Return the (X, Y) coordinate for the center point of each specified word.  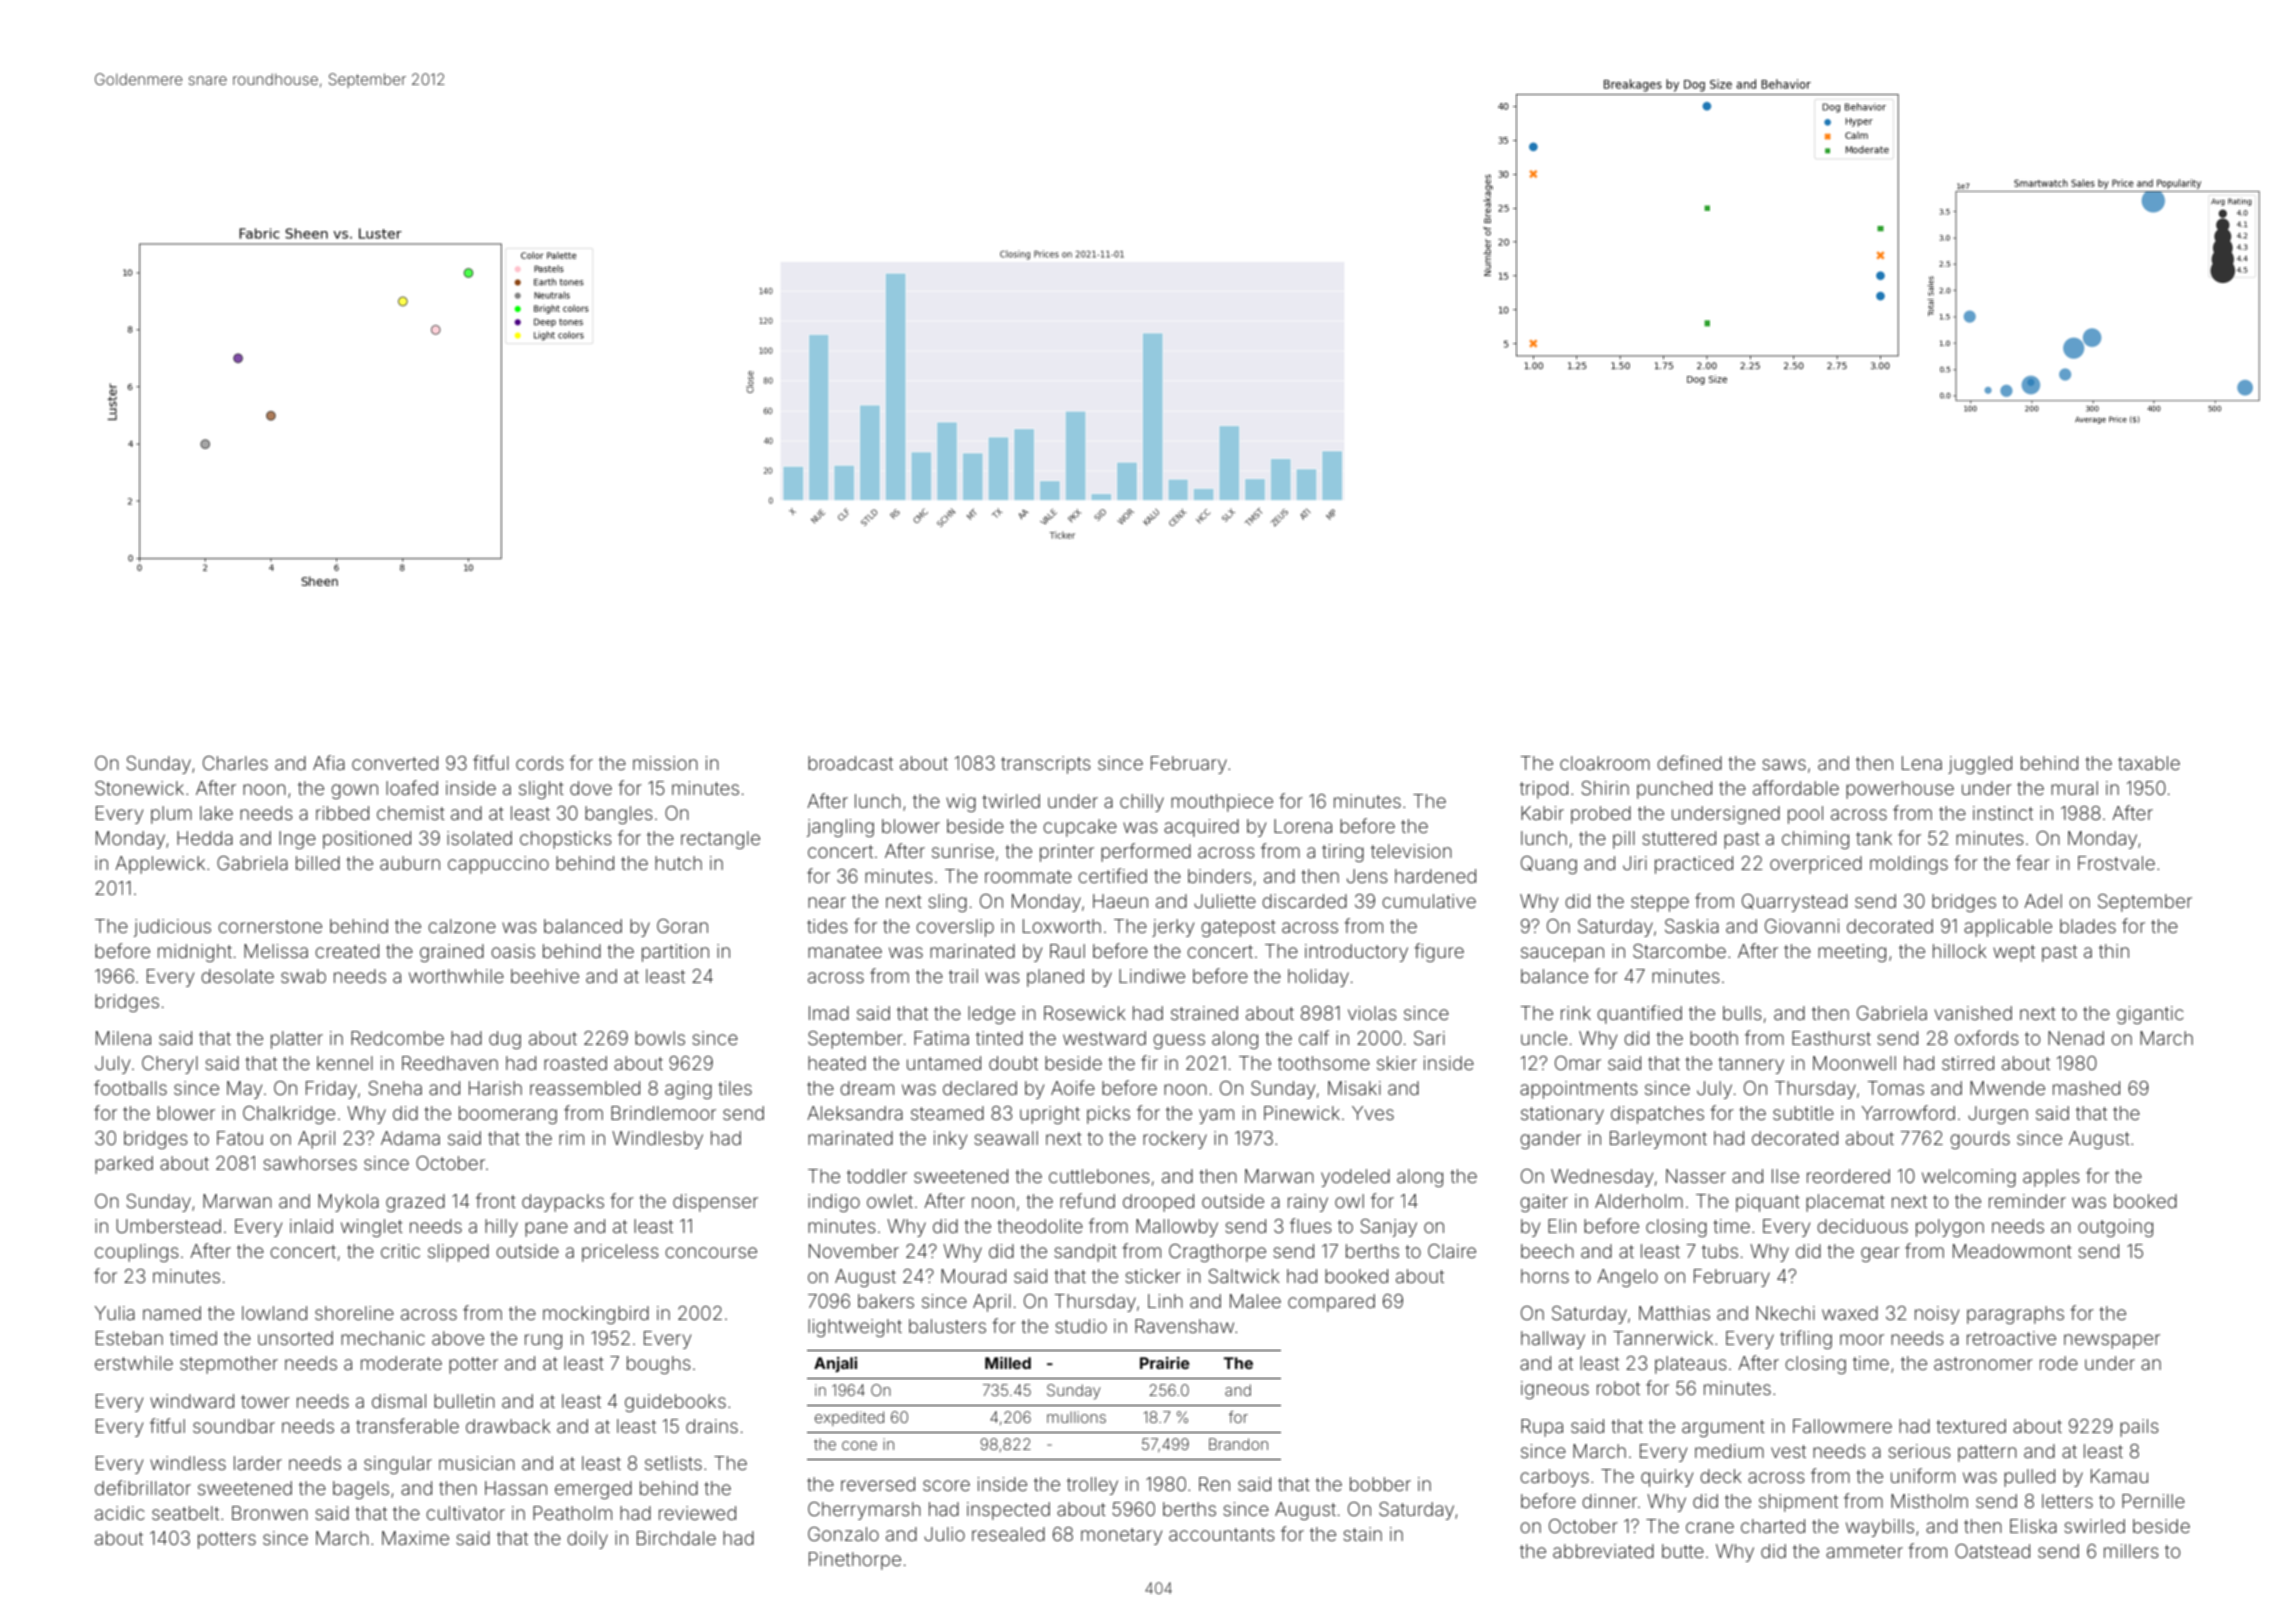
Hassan (516, 1488)
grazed (415, 1203)
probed (1601, 815)
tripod (1544, 790)
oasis (513, 951)
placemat (1845, 1203)
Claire (1452, 1251)
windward (192, 1401)
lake (216, 813)
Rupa (1542, 1428)
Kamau (2119, 1476)
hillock (1960, 951)
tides (827, 926)
